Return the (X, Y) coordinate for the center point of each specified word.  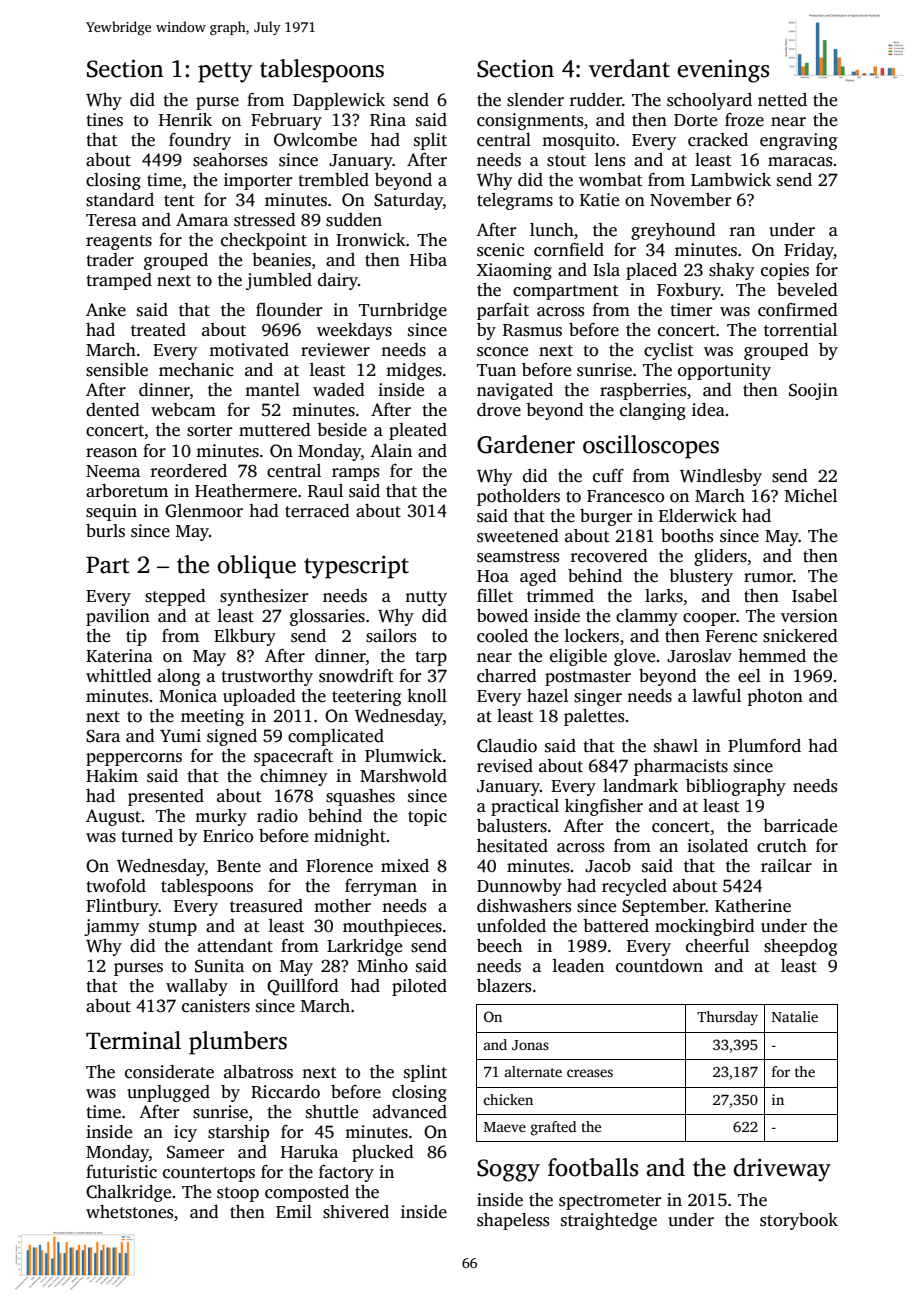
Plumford (764, 746)
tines (104, 120)
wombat (611, 180)
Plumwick (403, 756)
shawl (676, 746)
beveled (807, 290)
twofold (116, 886)
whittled (119, 676)
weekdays (354, 331)
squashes (360, 797)
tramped (119, 281)
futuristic (121, 1172)
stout (566, 161)
